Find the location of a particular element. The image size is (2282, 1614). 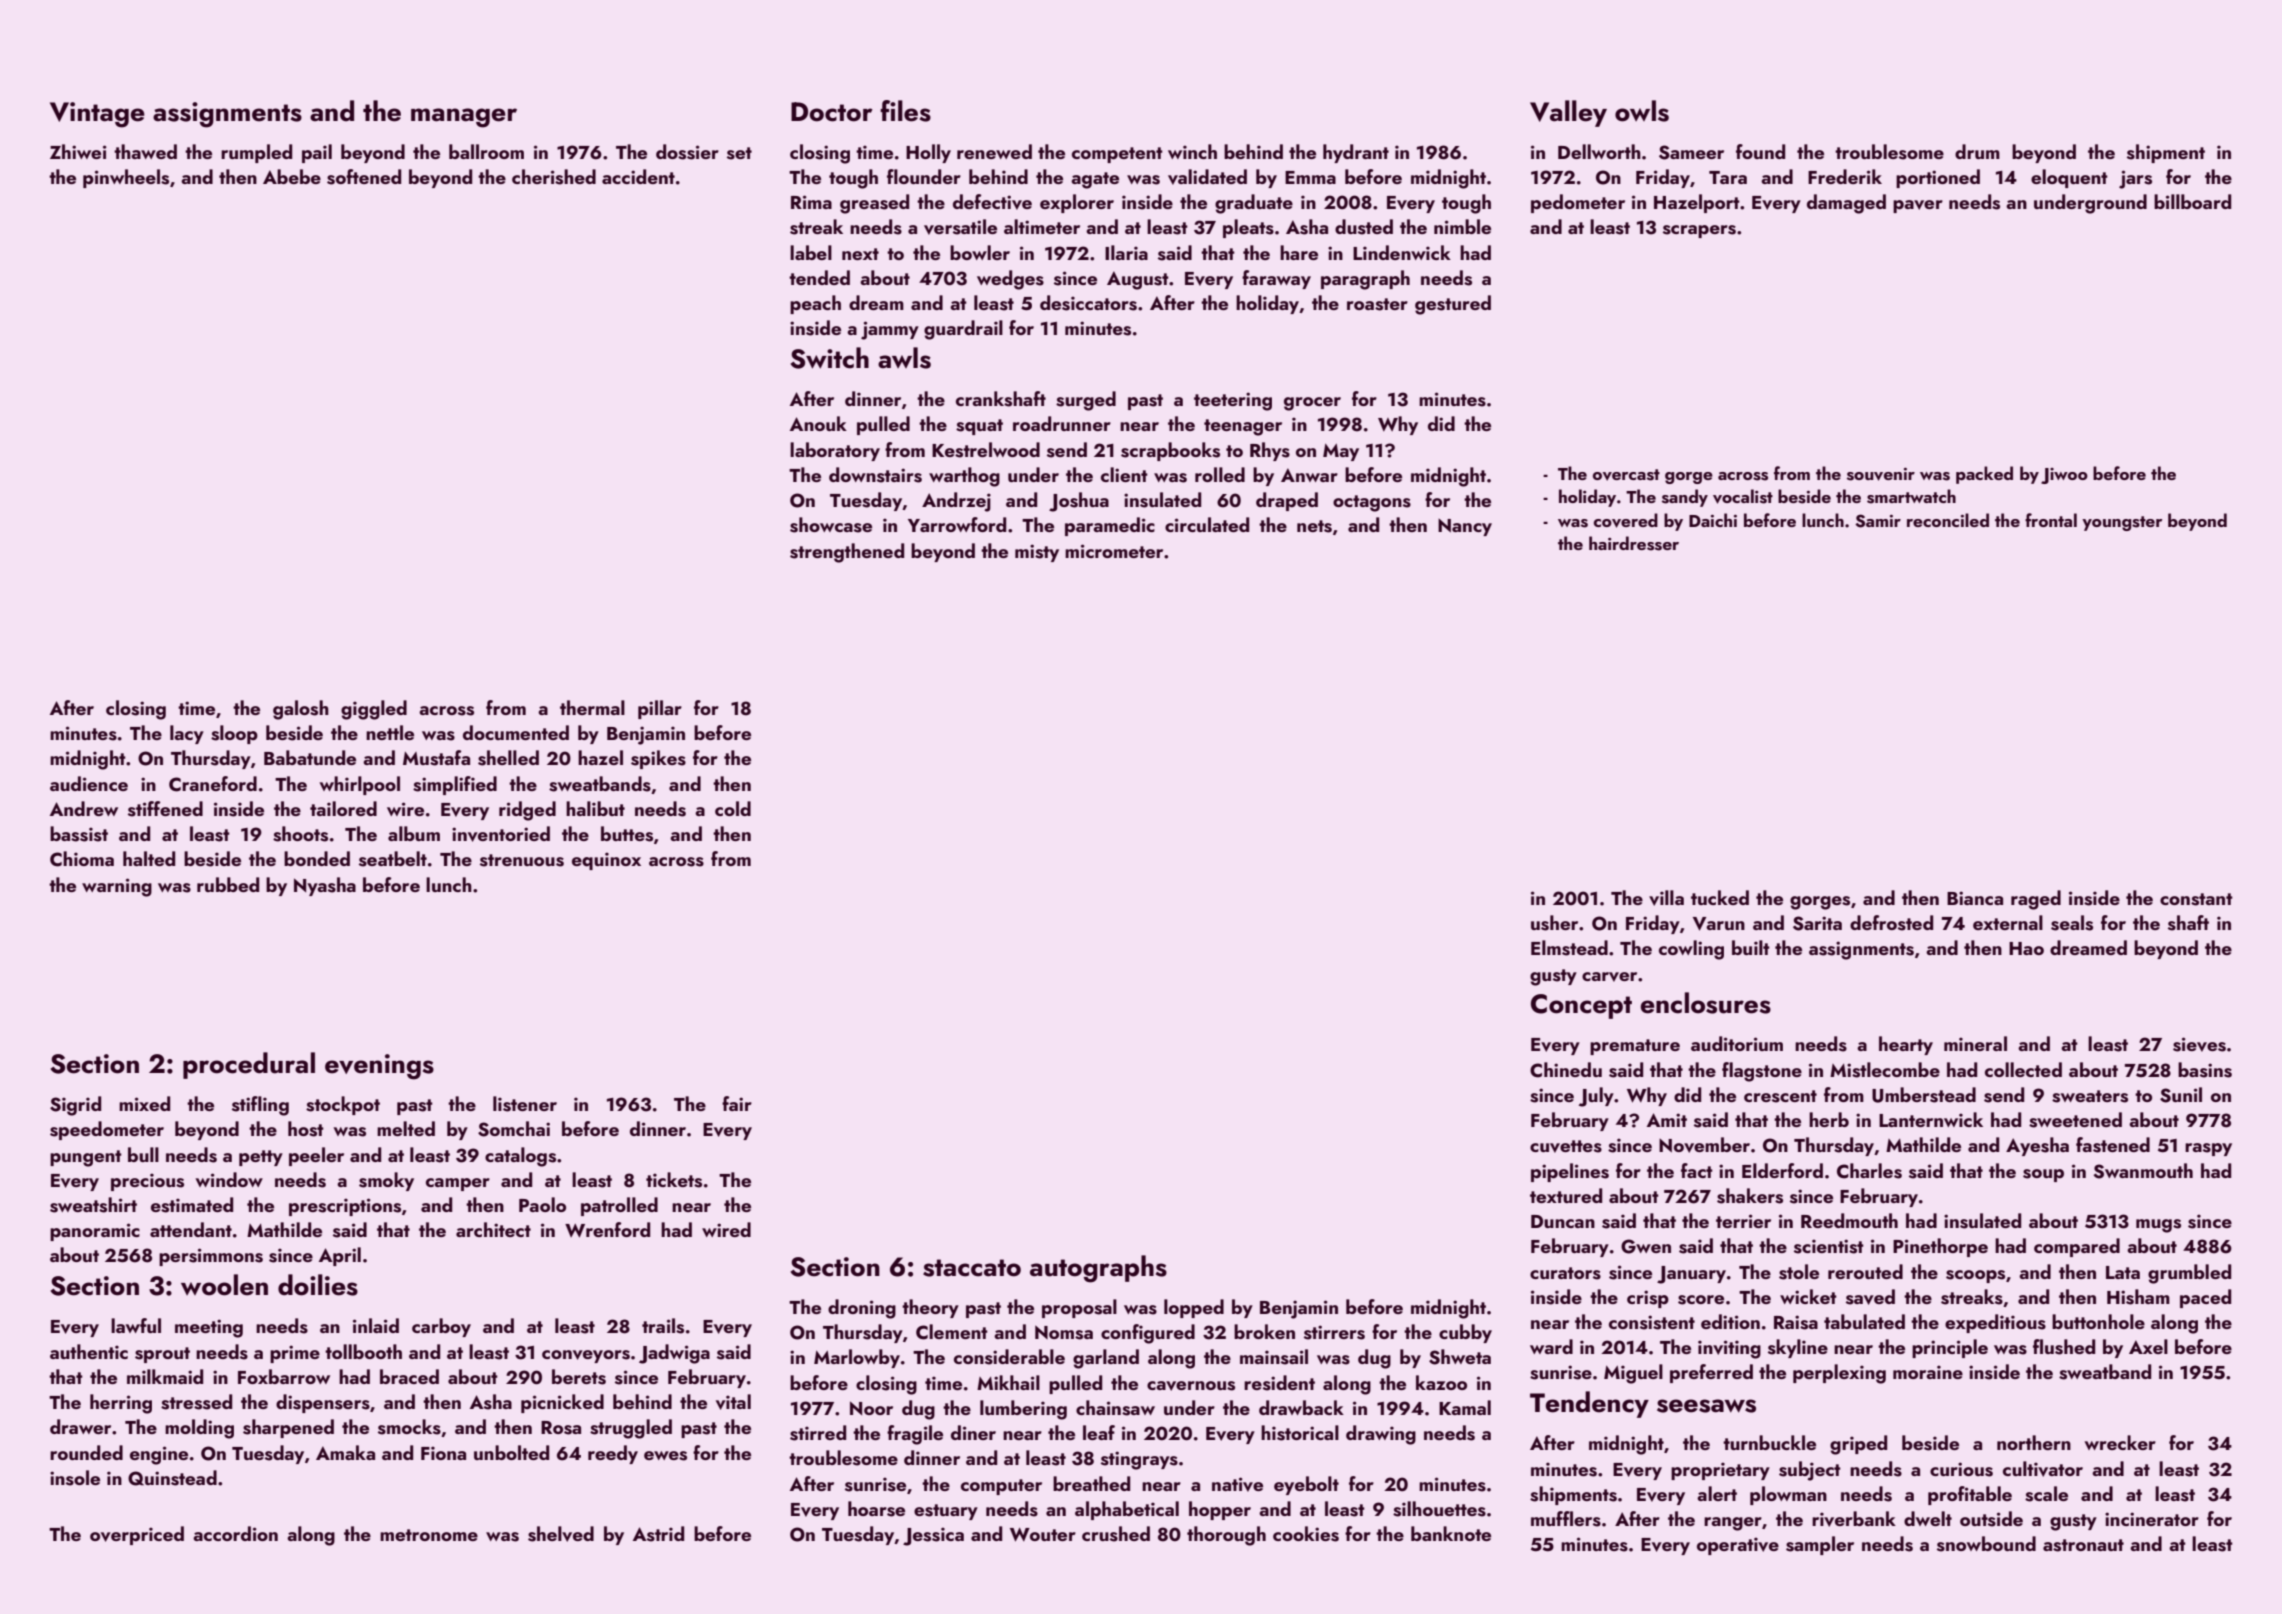

listener is located at coordinates (525, 1104).
